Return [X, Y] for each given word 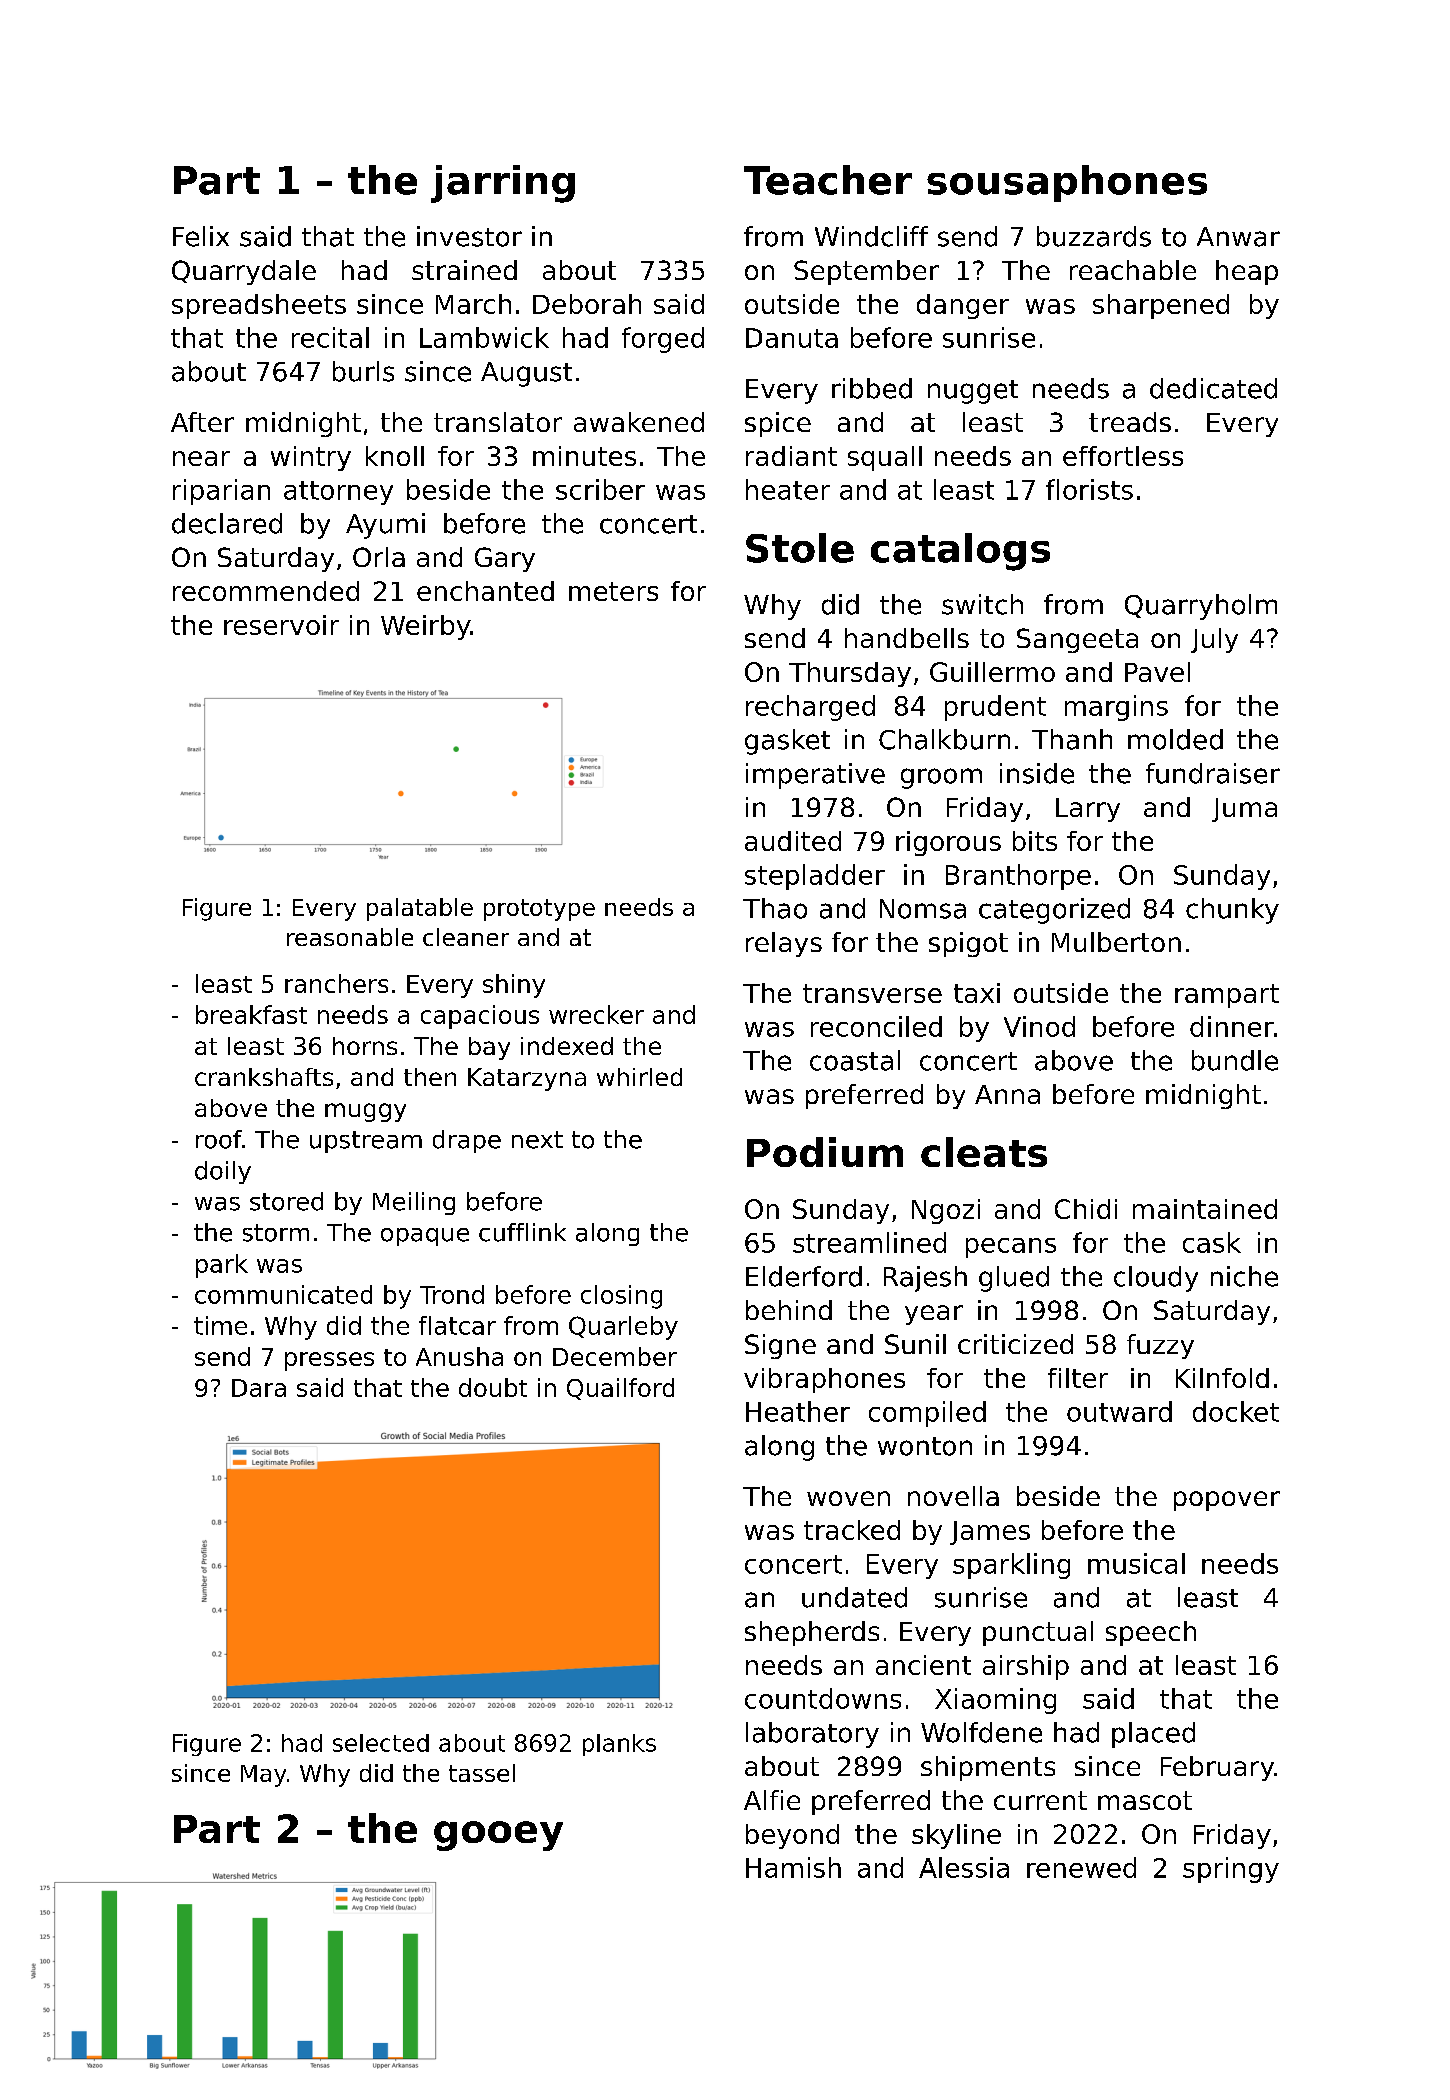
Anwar [1238, 237]
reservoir [281, 625]
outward [1119, 1411]
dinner [1232, 1026]
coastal [855, 1060]
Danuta [792, 338]
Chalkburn [944, 739]
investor [469, 236]
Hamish [793, 1867]
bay [489, 1048]
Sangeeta [1077, 640]
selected [381, 1743]
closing [621, 1297]
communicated [283, 1294]
